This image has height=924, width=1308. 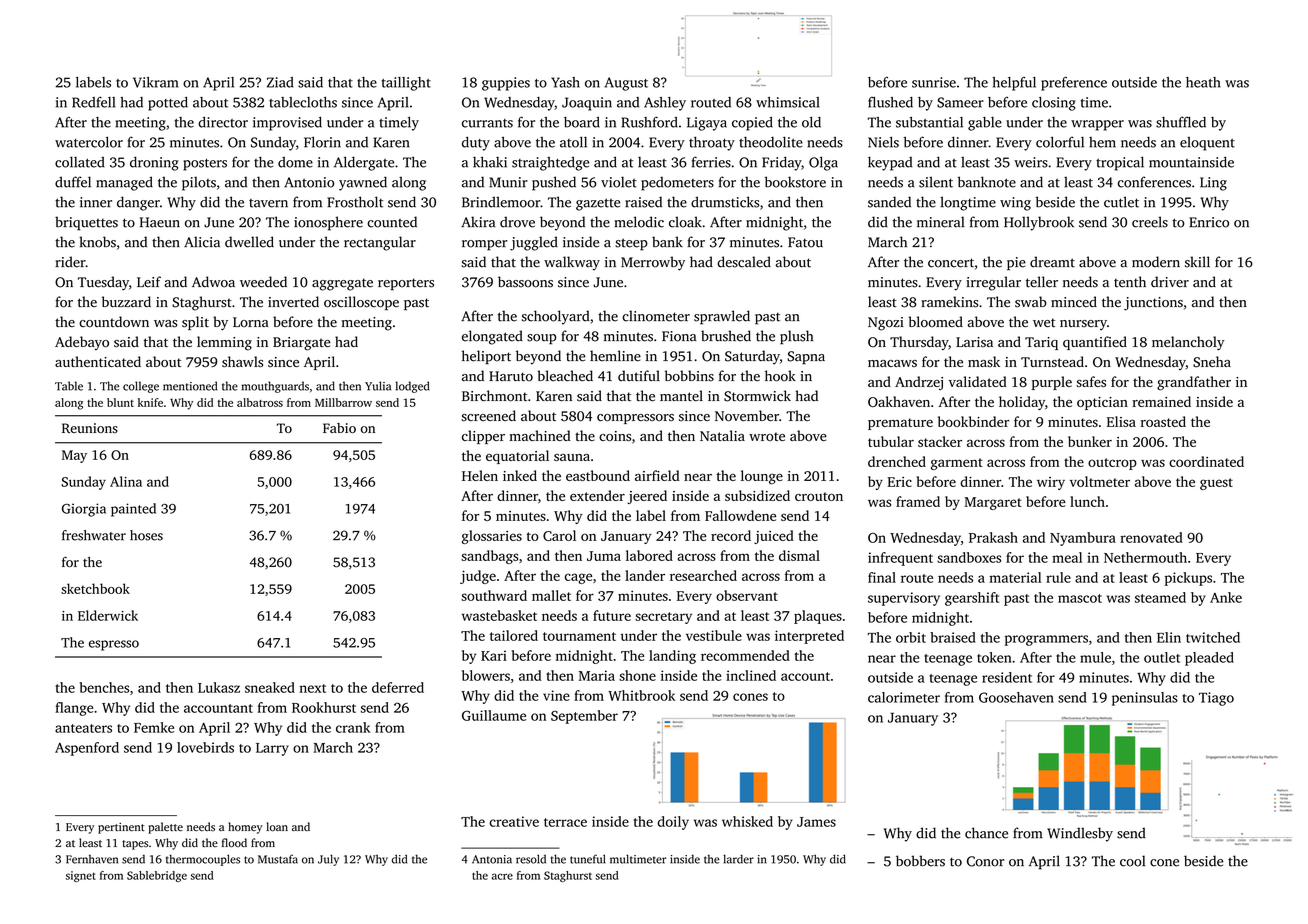 I want to click on researched, so click(x=703, y=575).
